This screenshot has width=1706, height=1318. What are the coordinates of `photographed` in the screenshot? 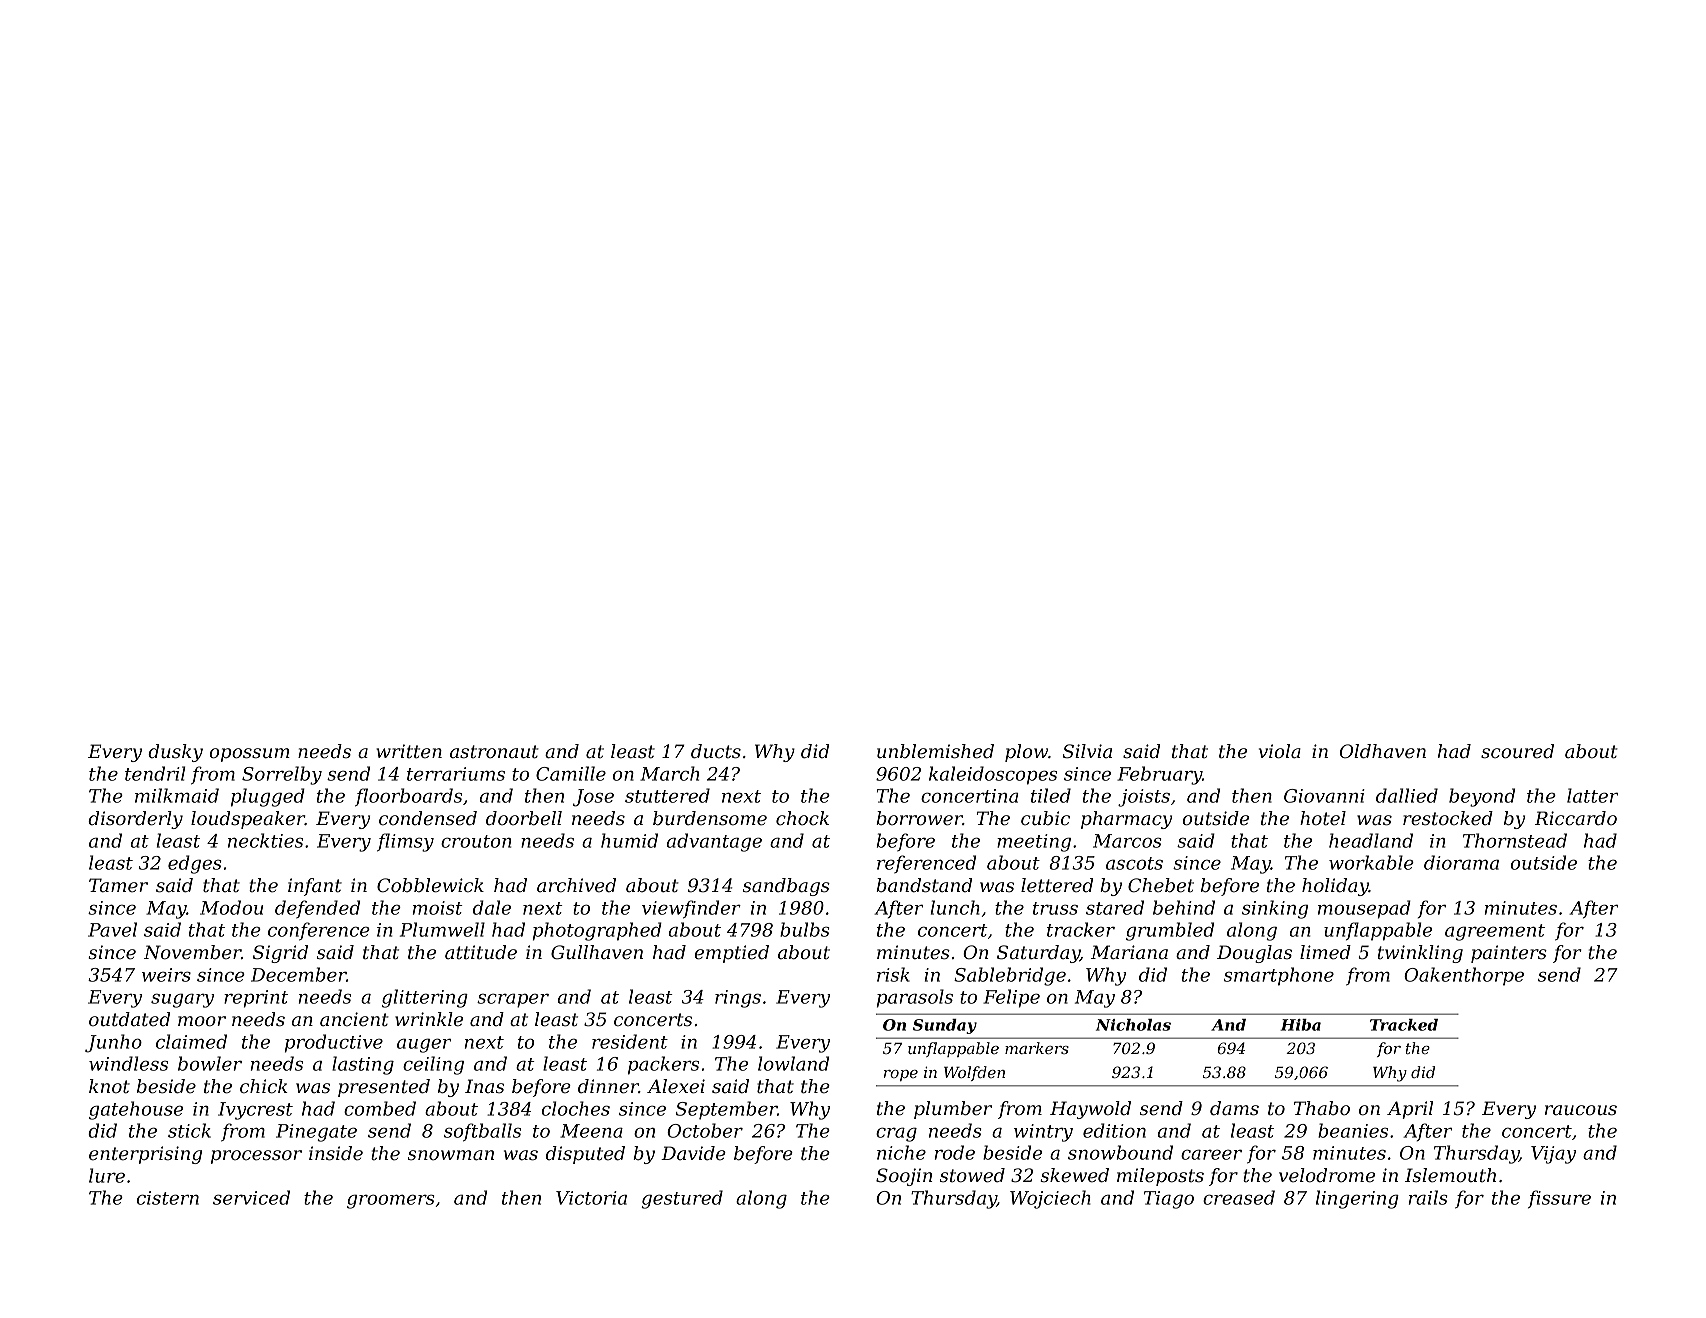 It's located at (597, 931).
